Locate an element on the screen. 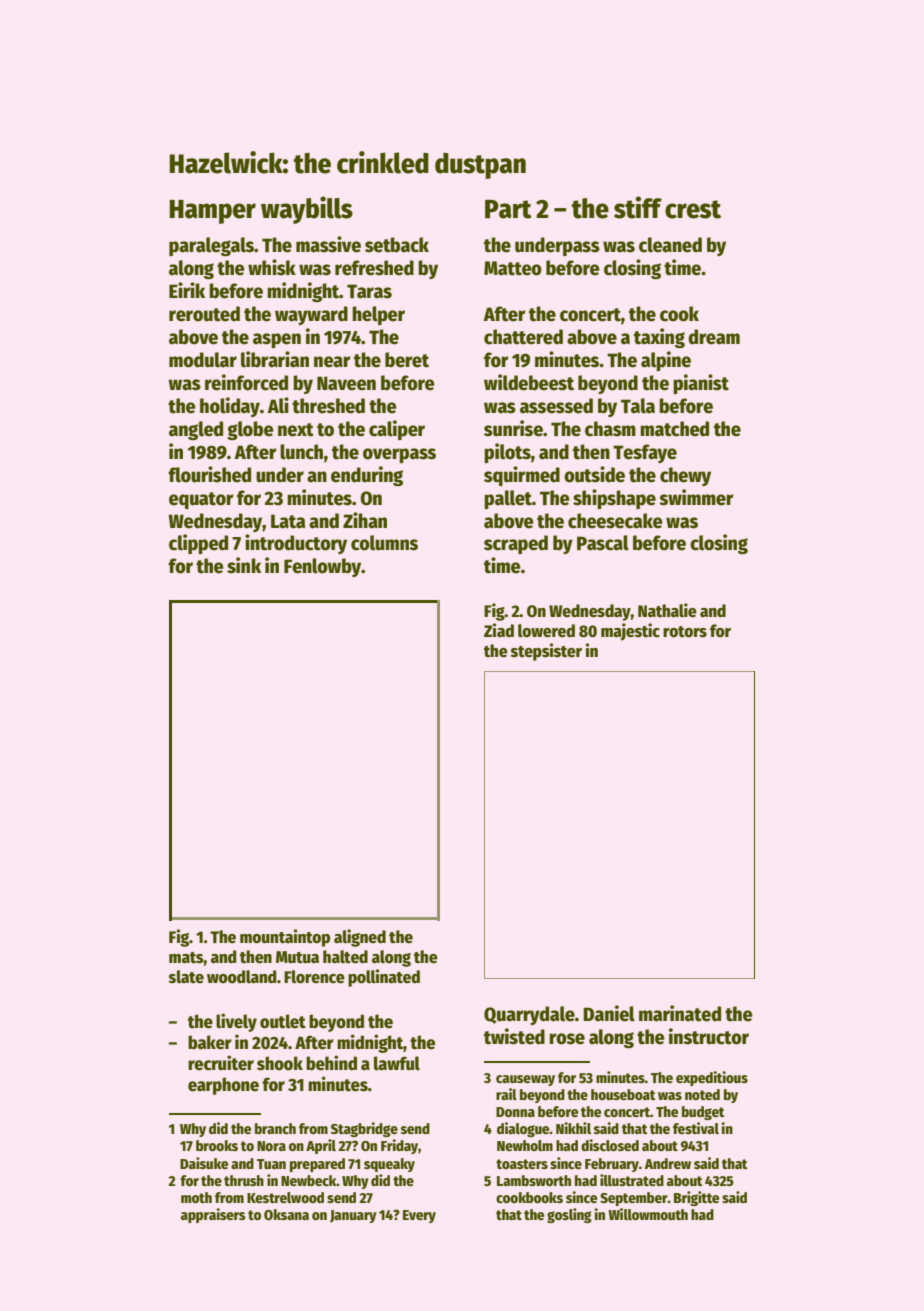 This screenshot has height=1311, width=924. sink is located at coordinates (244, 565).
